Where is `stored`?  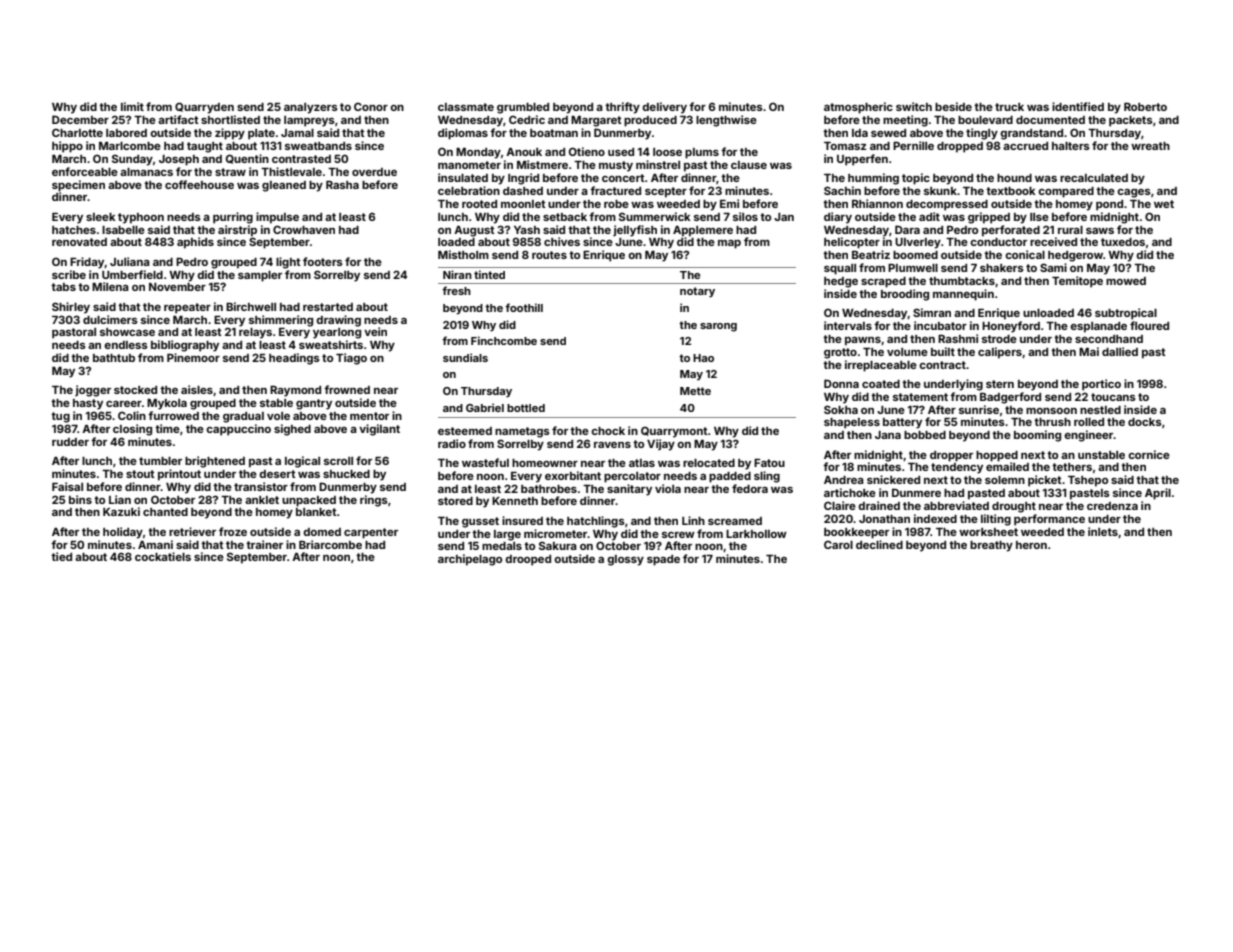
stored is located at coordinates (455, 501).
